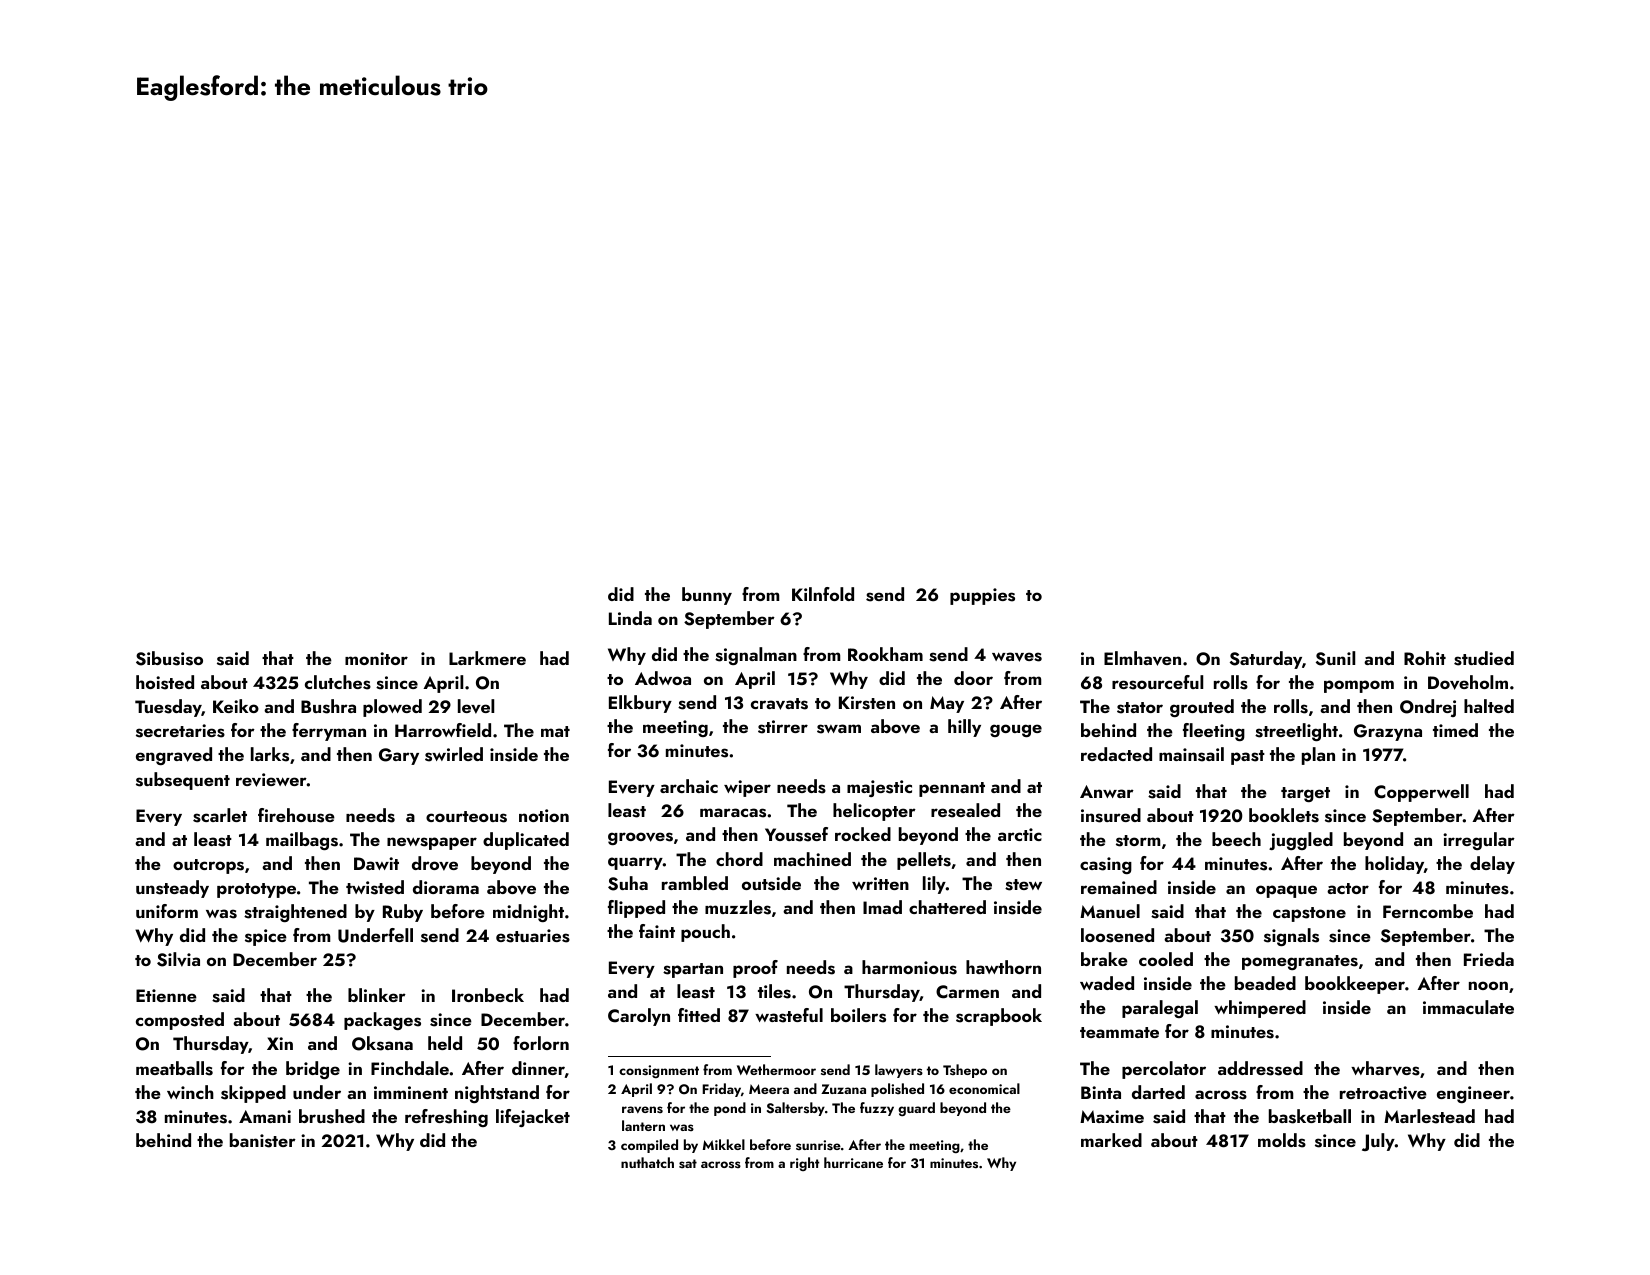 This screenshot has height=1275, width=1650. I want to click on fuzzy, so click(877, 1109).
